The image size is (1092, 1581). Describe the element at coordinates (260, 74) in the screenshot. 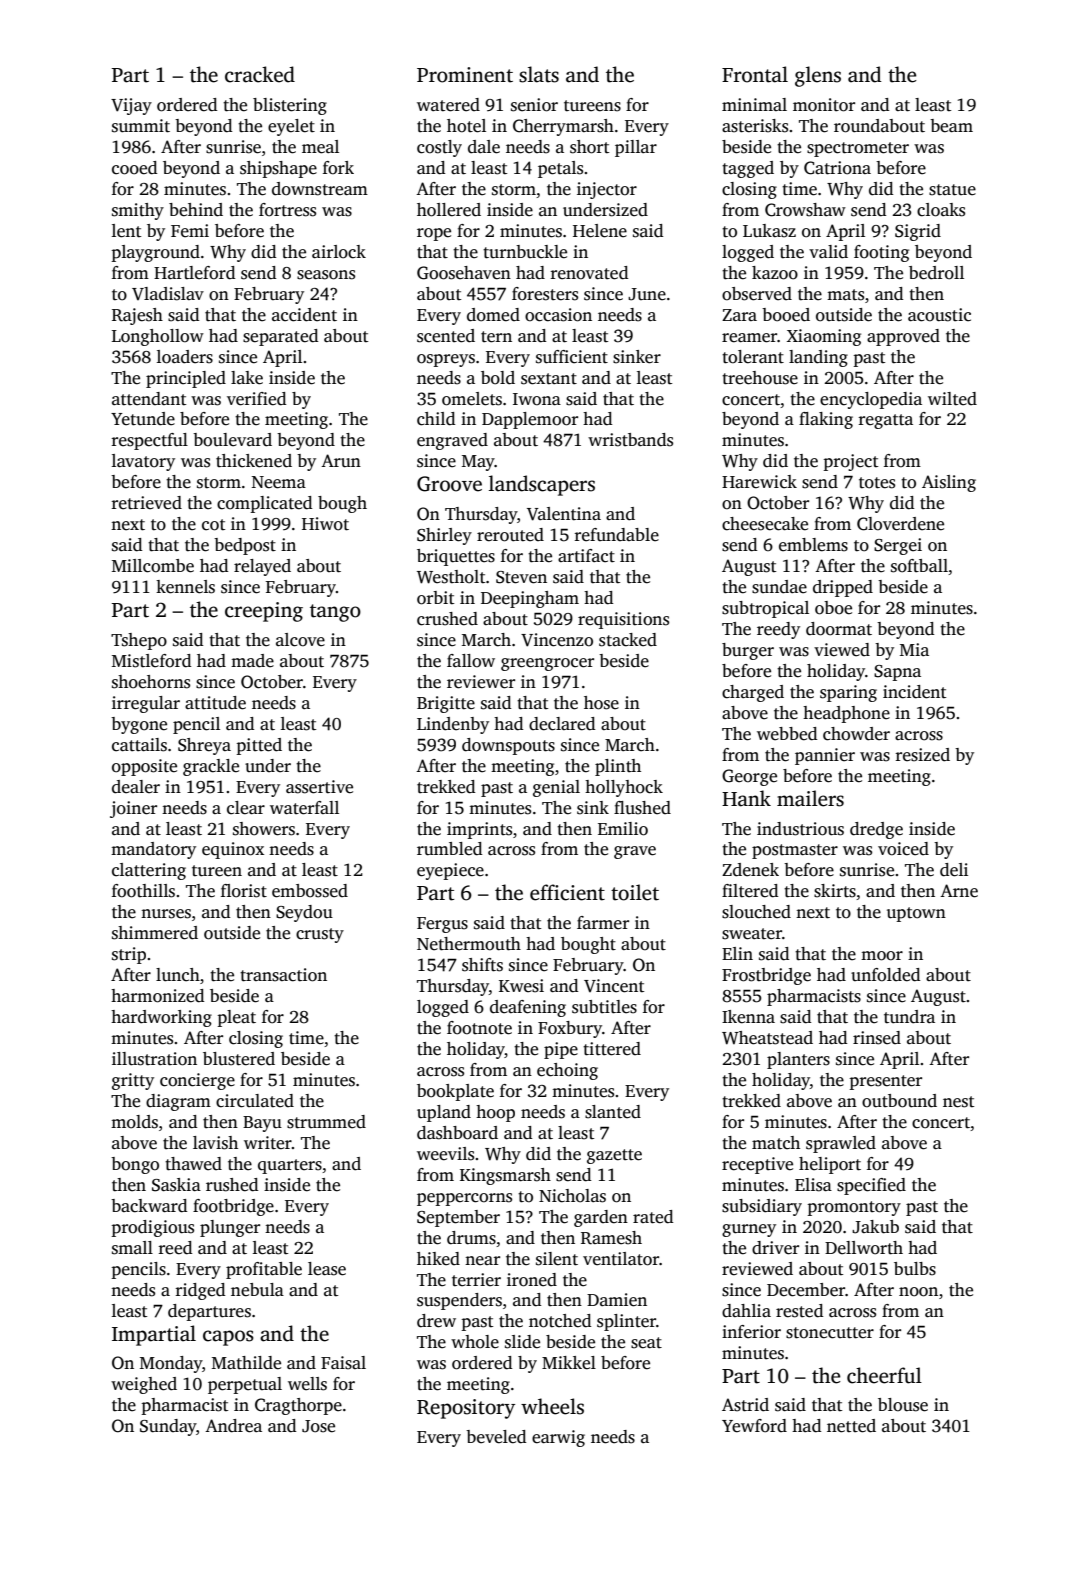

I see `cracked` at that location.
